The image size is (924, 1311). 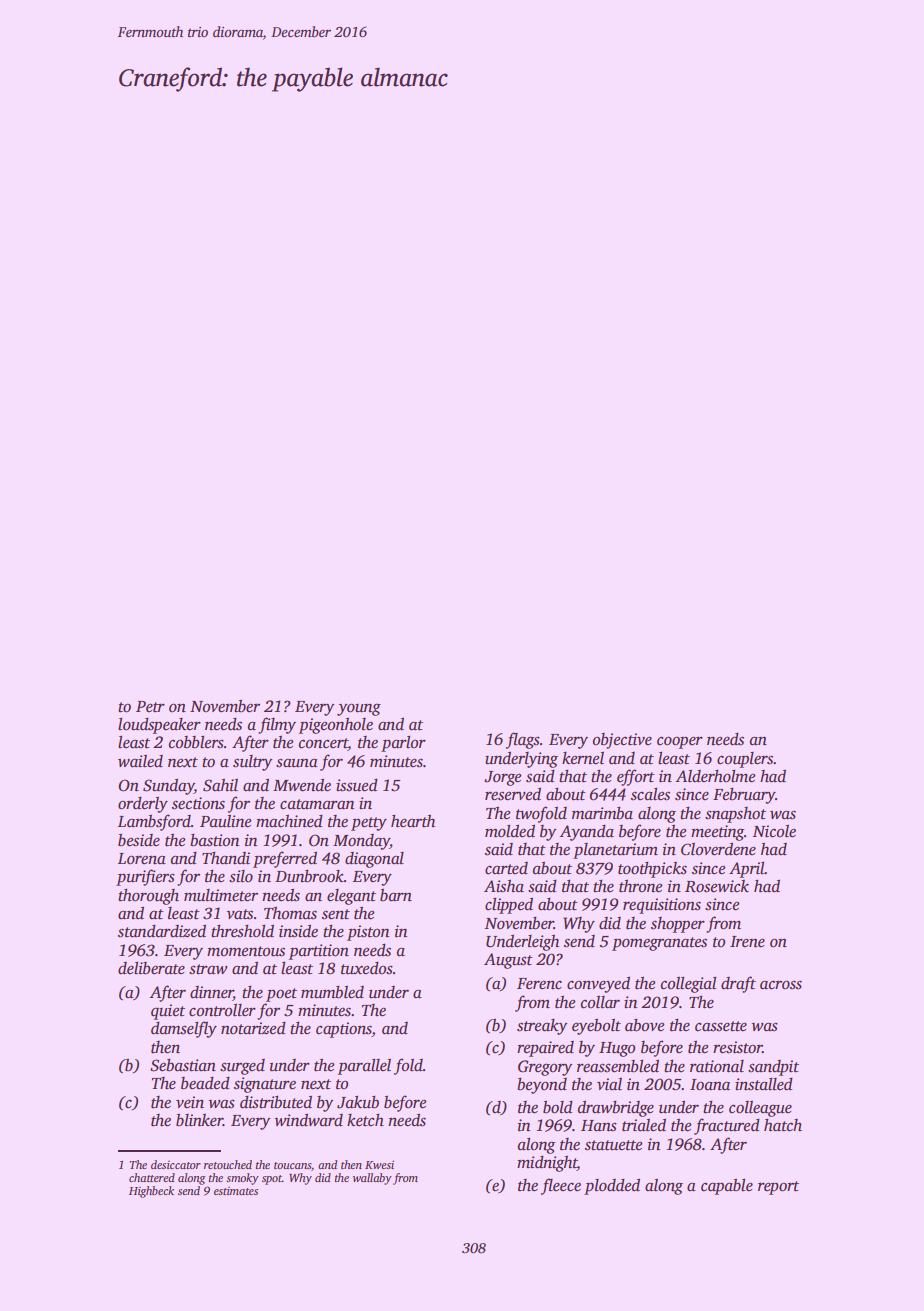 What do you see at coordinates (151, 1192) in the image?
I see `Highbeck` at bounding box center [151, 1192].
